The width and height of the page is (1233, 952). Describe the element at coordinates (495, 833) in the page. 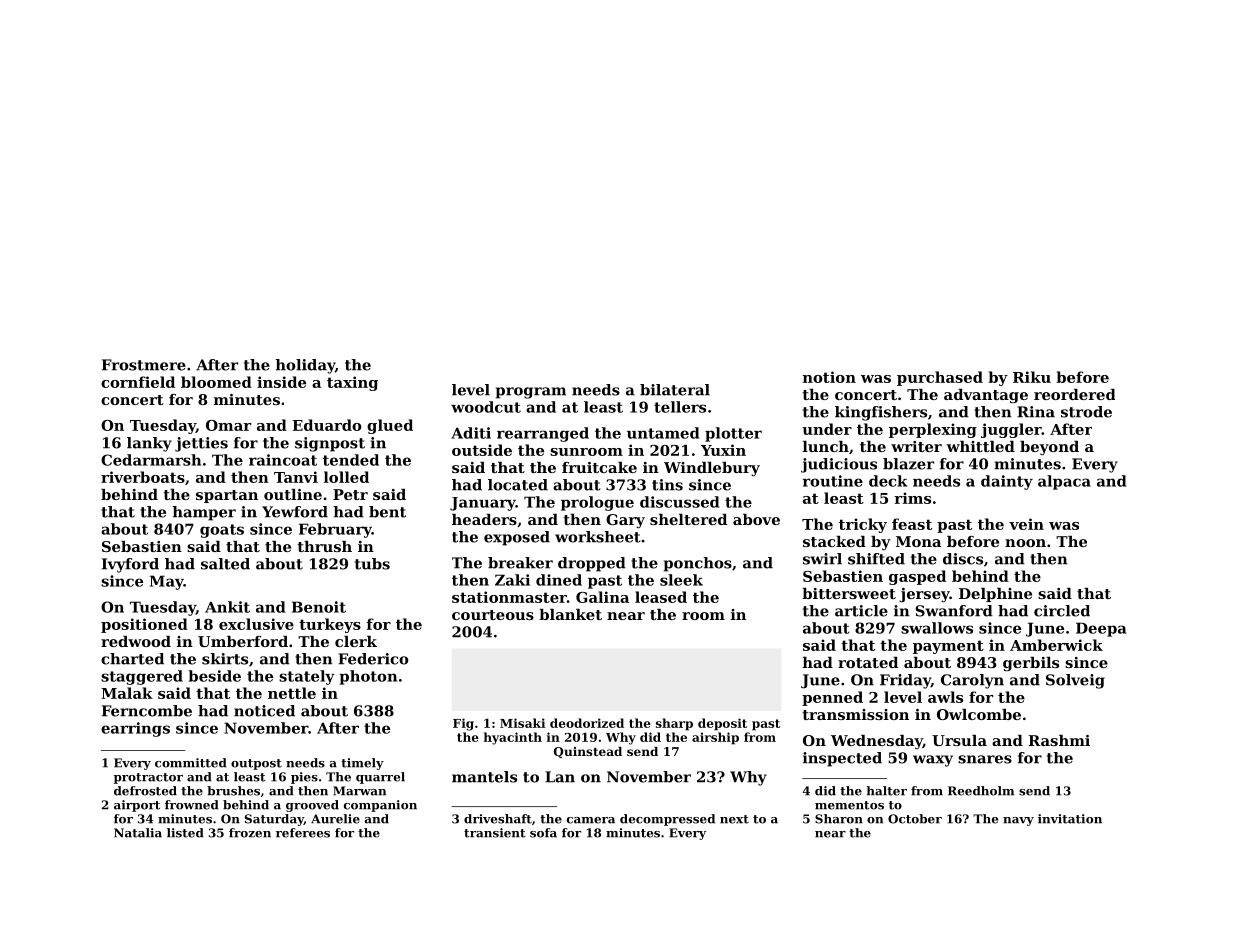

I see `transient` at that location.
